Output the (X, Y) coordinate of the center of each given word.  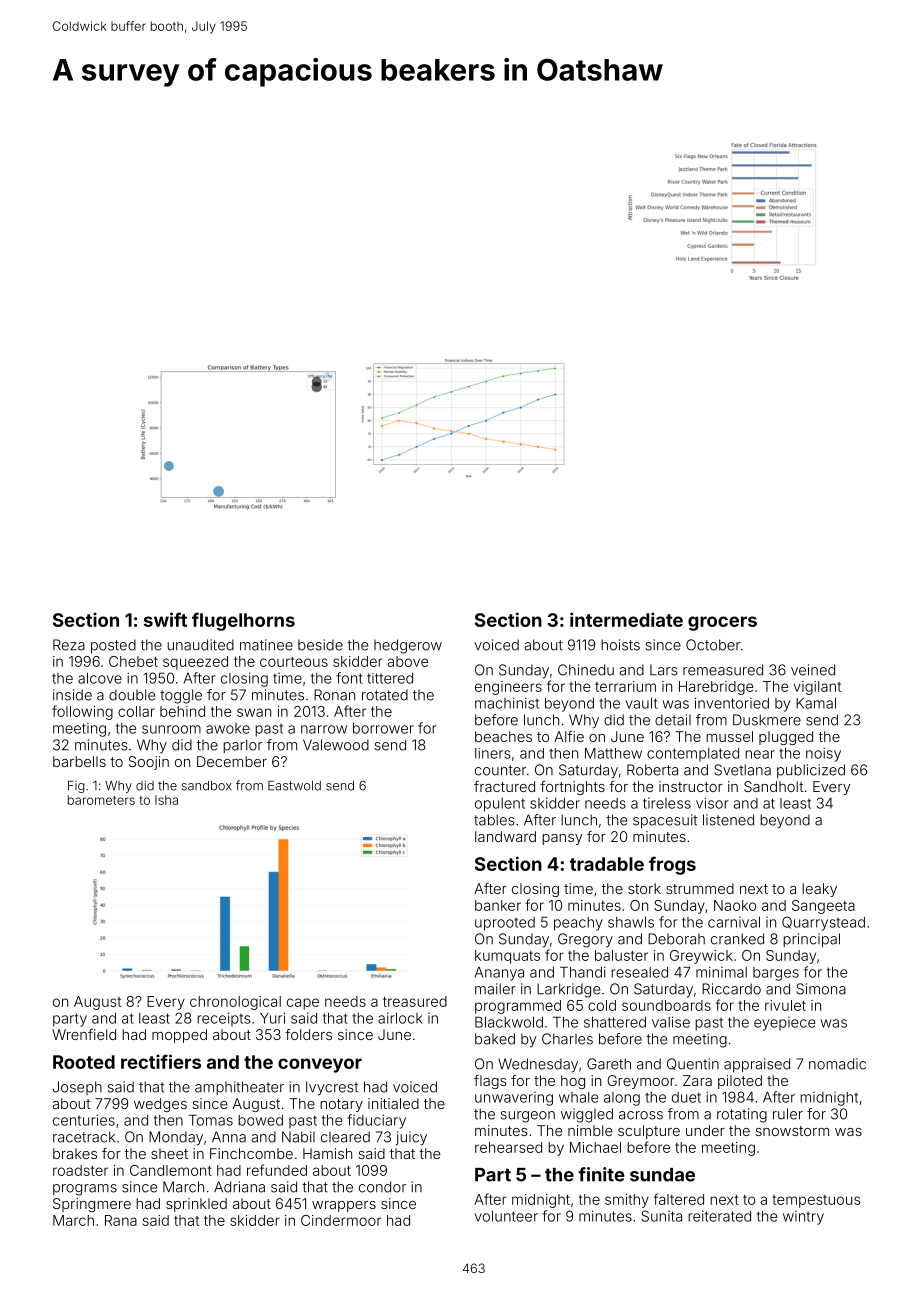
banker (498, 905)
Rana (121, 1220)
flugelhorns (243, 621)
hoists (620, 645)
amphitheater (239, 1088)
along (622, 1099)
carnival (734, 922)
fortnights (572, 788)
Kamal (816, 703)
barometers (101, 800)
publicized (811, 771)
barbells (79, 761)
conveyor (320, 1065)
